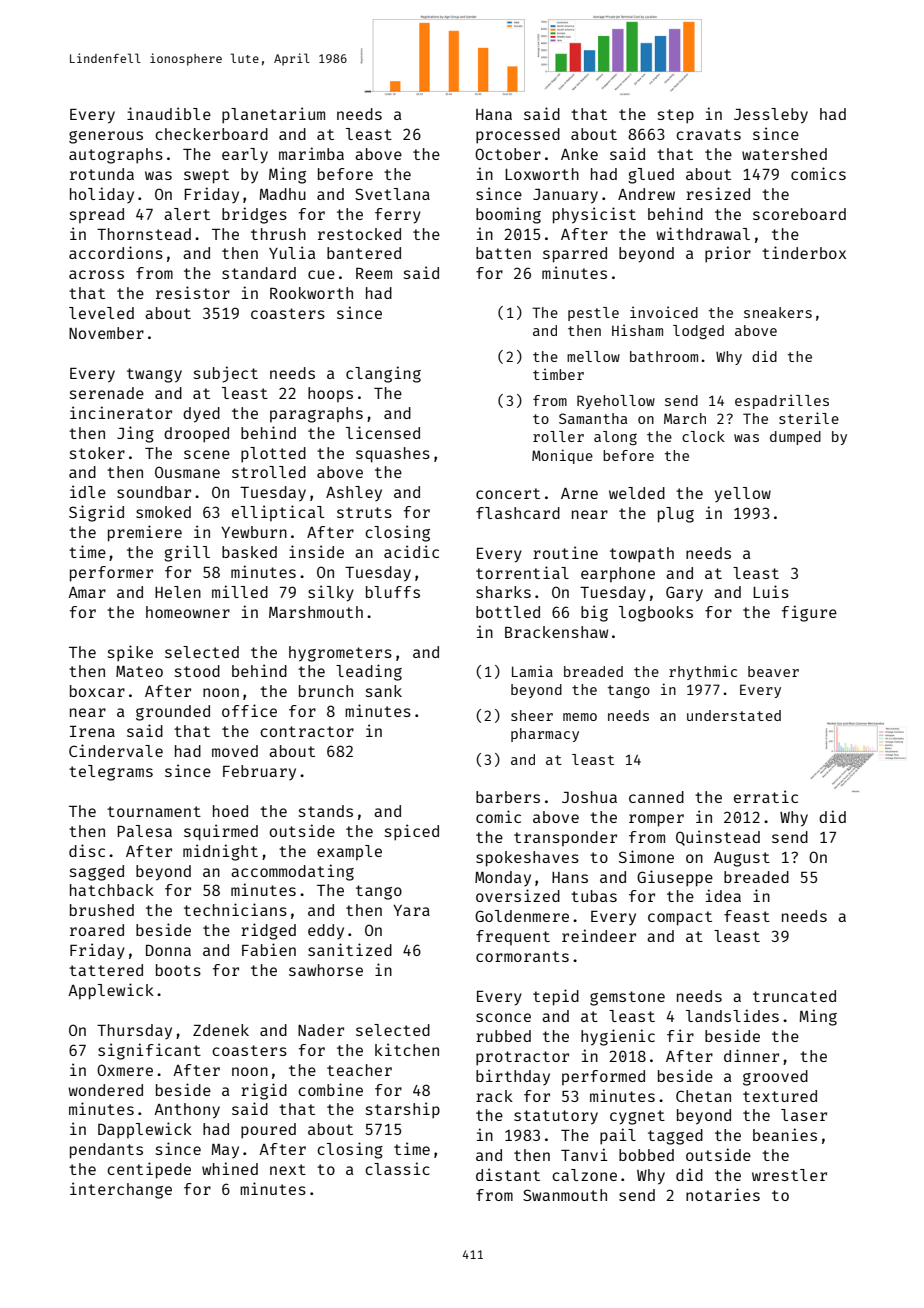 This screenshot has width=924, height=1308. What do you see at coordinates (542, 174) in the screenshot?
I see `Loxworth` at bounding box center [542, 174].
